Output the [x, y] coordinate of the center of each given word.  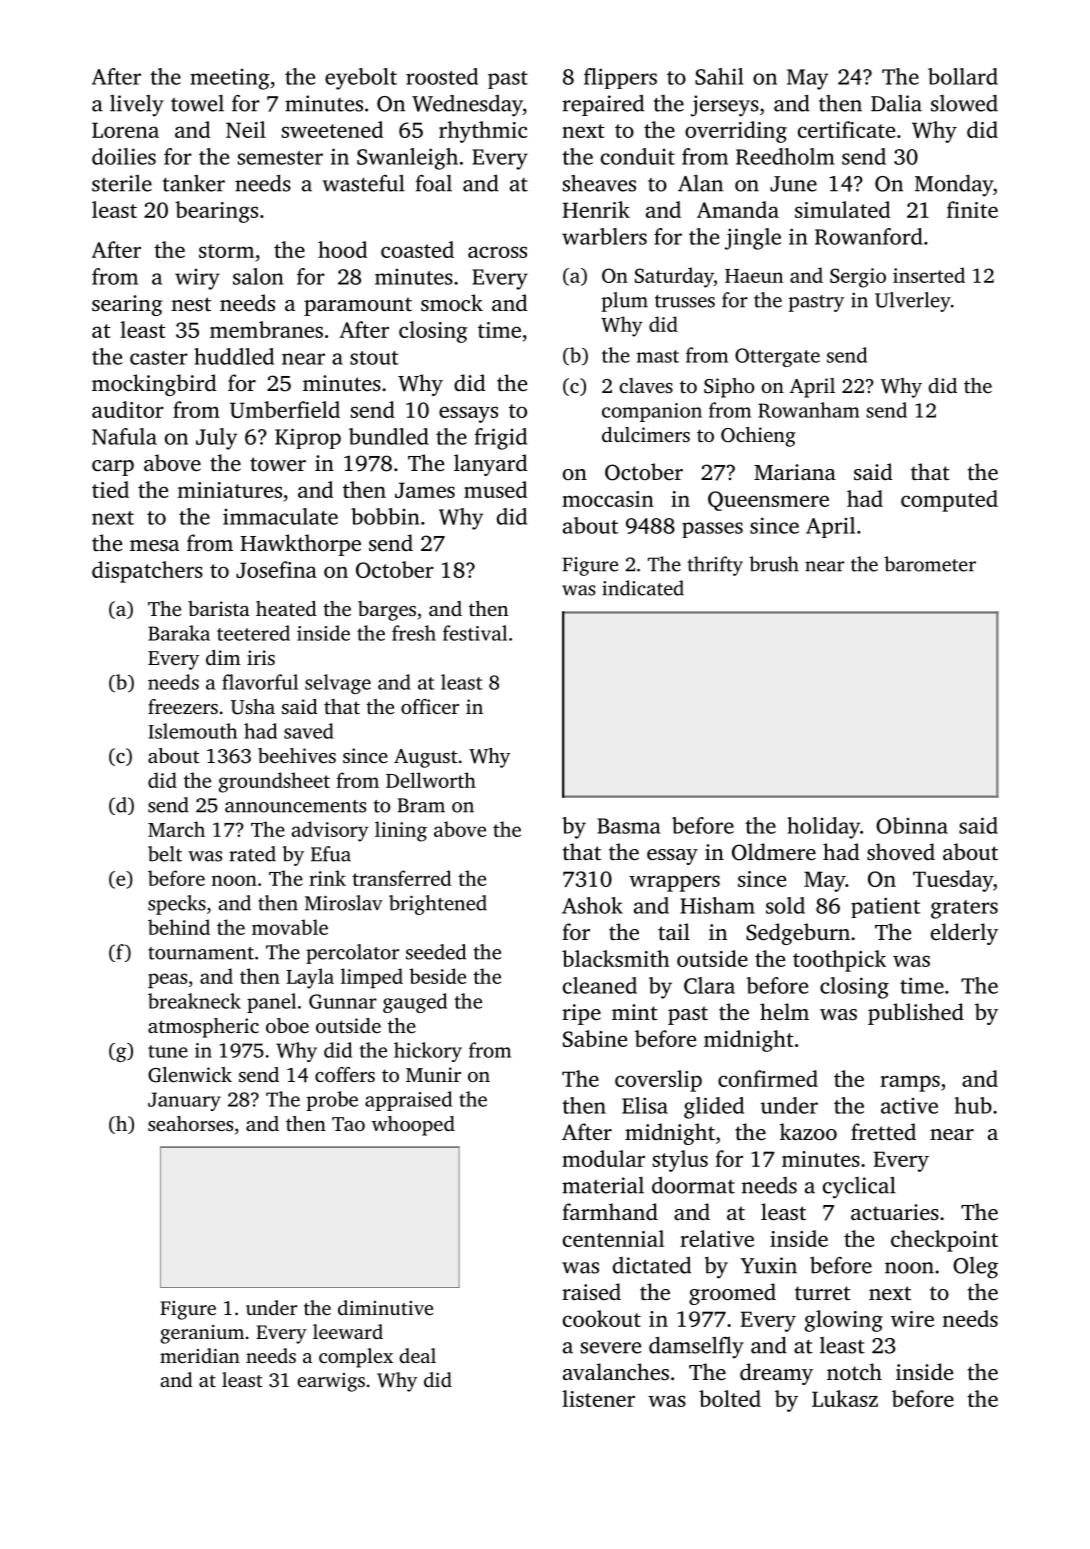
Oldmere [774, 852]
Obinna [912, 825]
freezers [183, 706]
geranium [202, 1334]
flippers [620, 78]
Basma [629, 826]
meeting [230, 79]
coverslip [658, 1081]
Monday [954, 186]
